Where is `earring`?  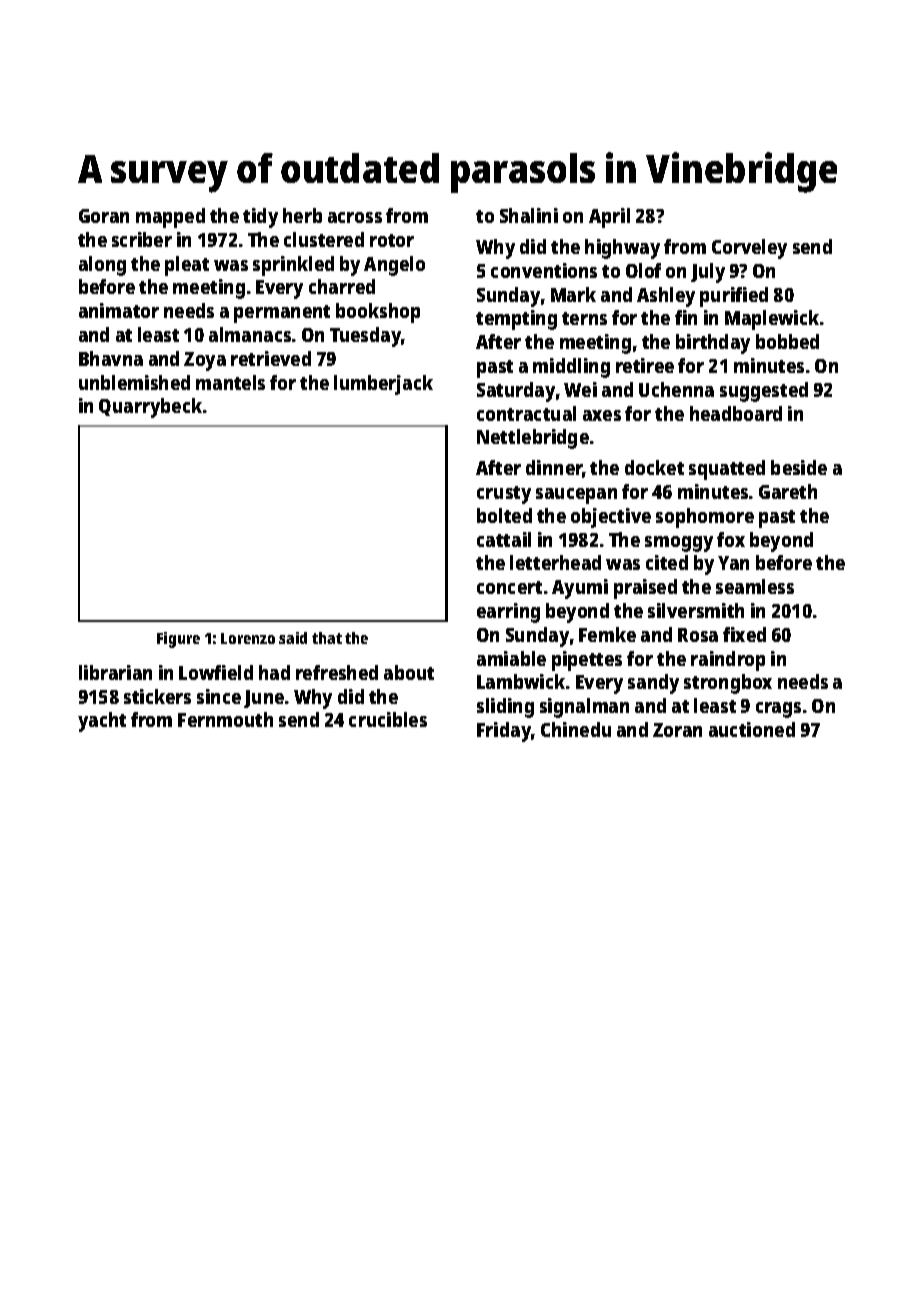 earring is located at coordinates (508, 613).
